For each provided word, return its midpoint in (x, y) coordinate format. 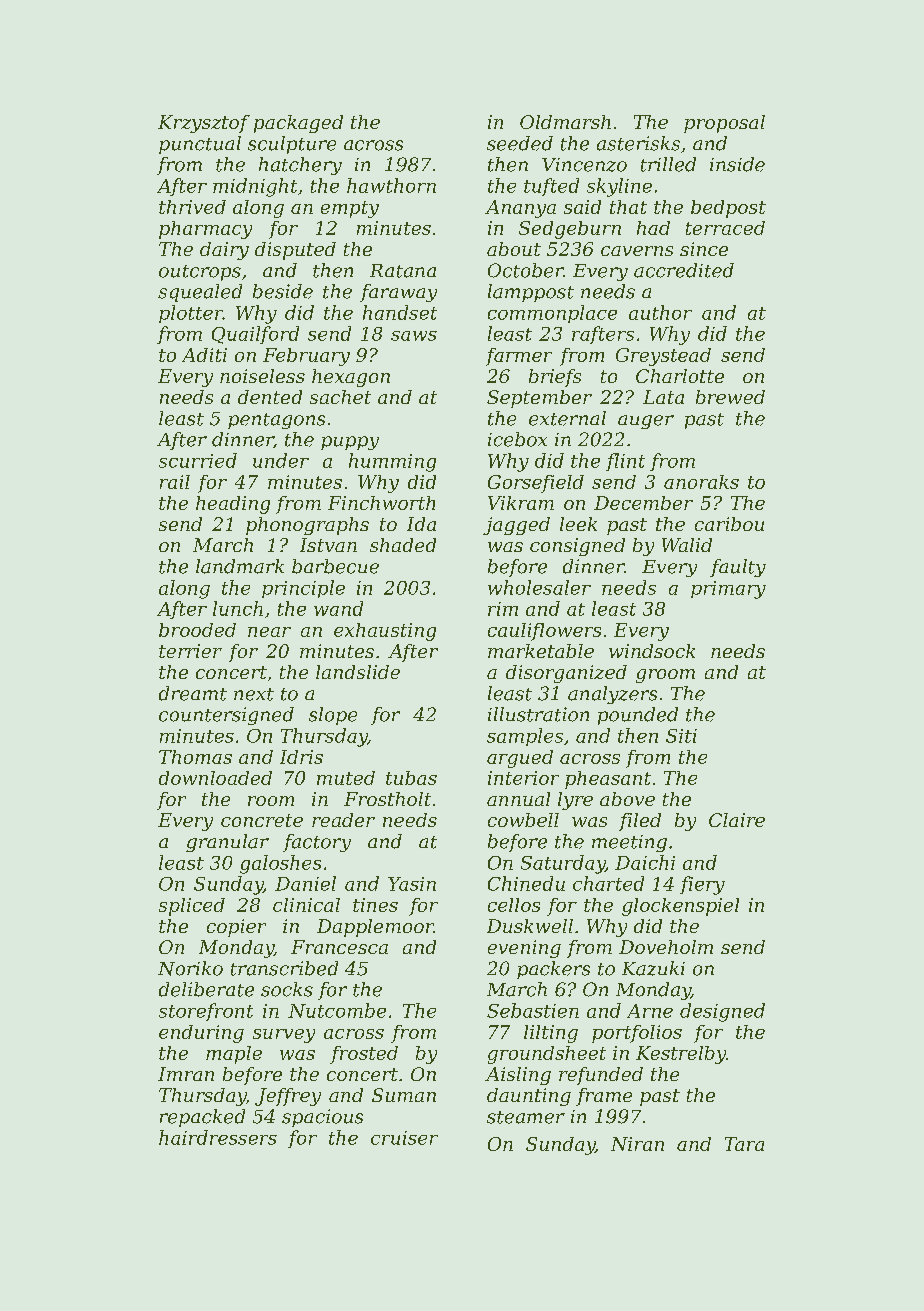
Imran (186, 1074)
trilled (668, 164)
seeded (520, 143)
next (254, 694)
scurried (198, 460)
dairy (224, 251)
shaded (403, 545)
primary (728, 590)
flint (625, 462)
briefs (555, 378)
